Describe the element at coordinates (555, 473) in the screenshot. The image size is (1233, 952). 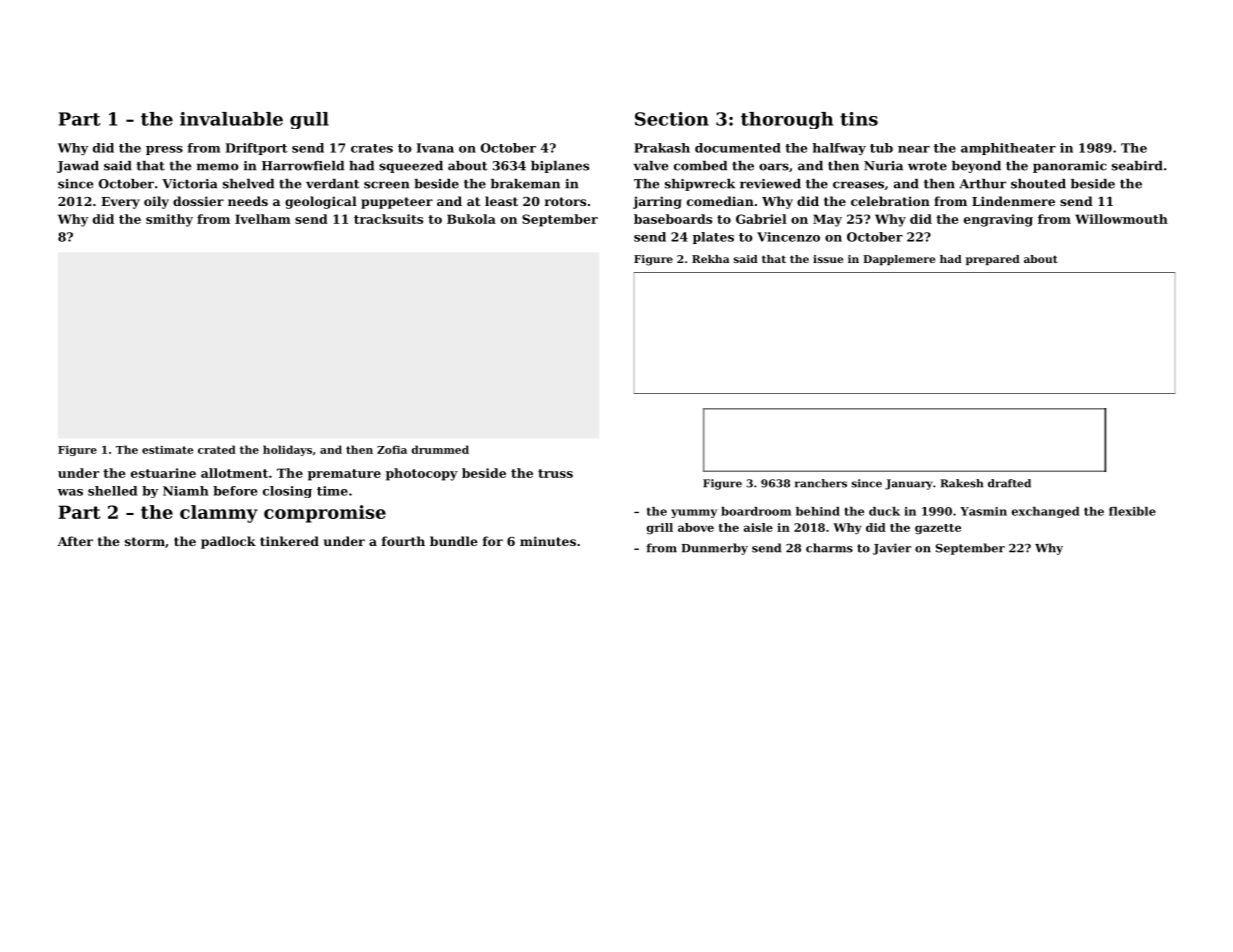
I see `truss` at that location.
